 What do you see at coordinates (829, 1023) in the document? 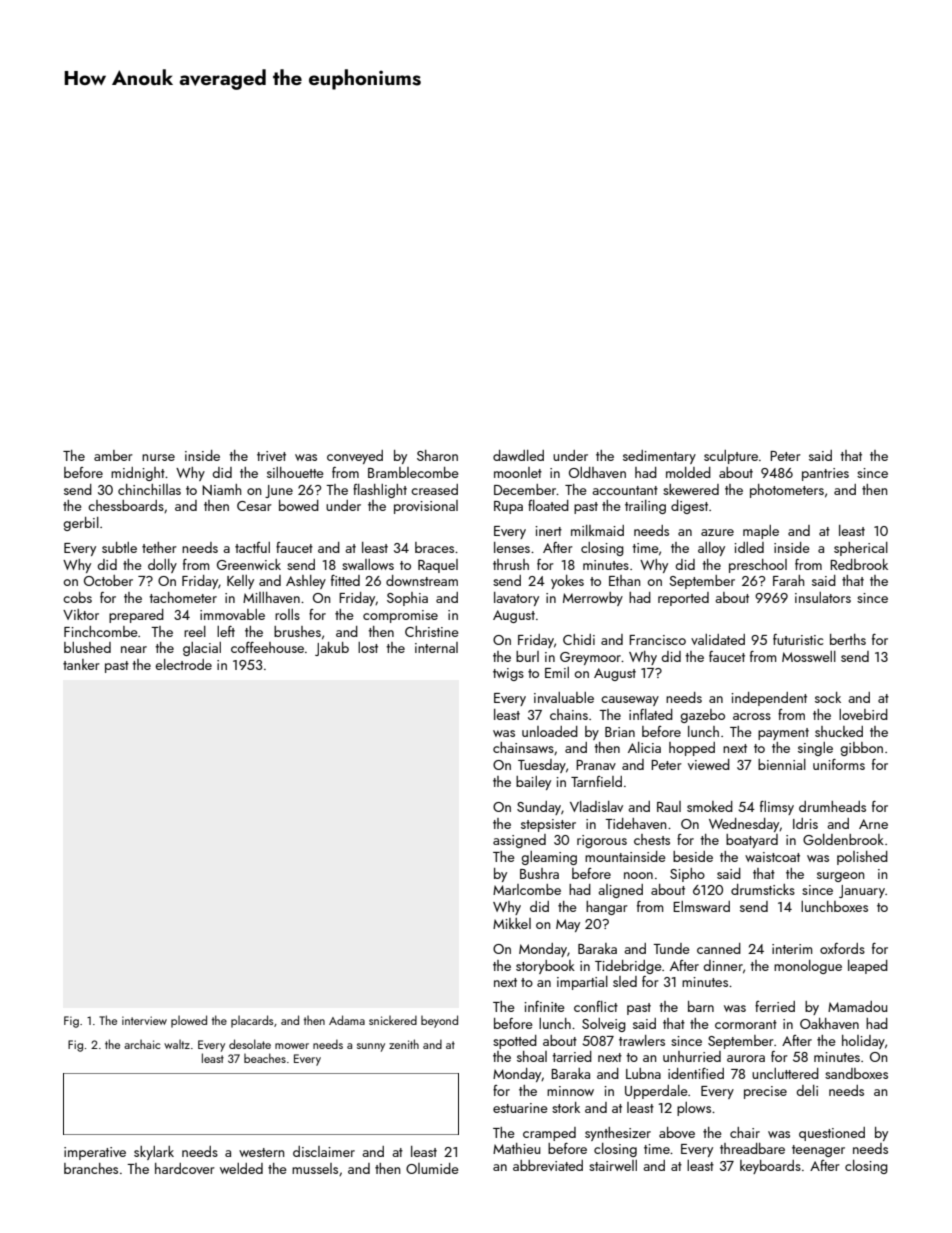
I see `Oakhaven` at bounding box center [829, 1023].
